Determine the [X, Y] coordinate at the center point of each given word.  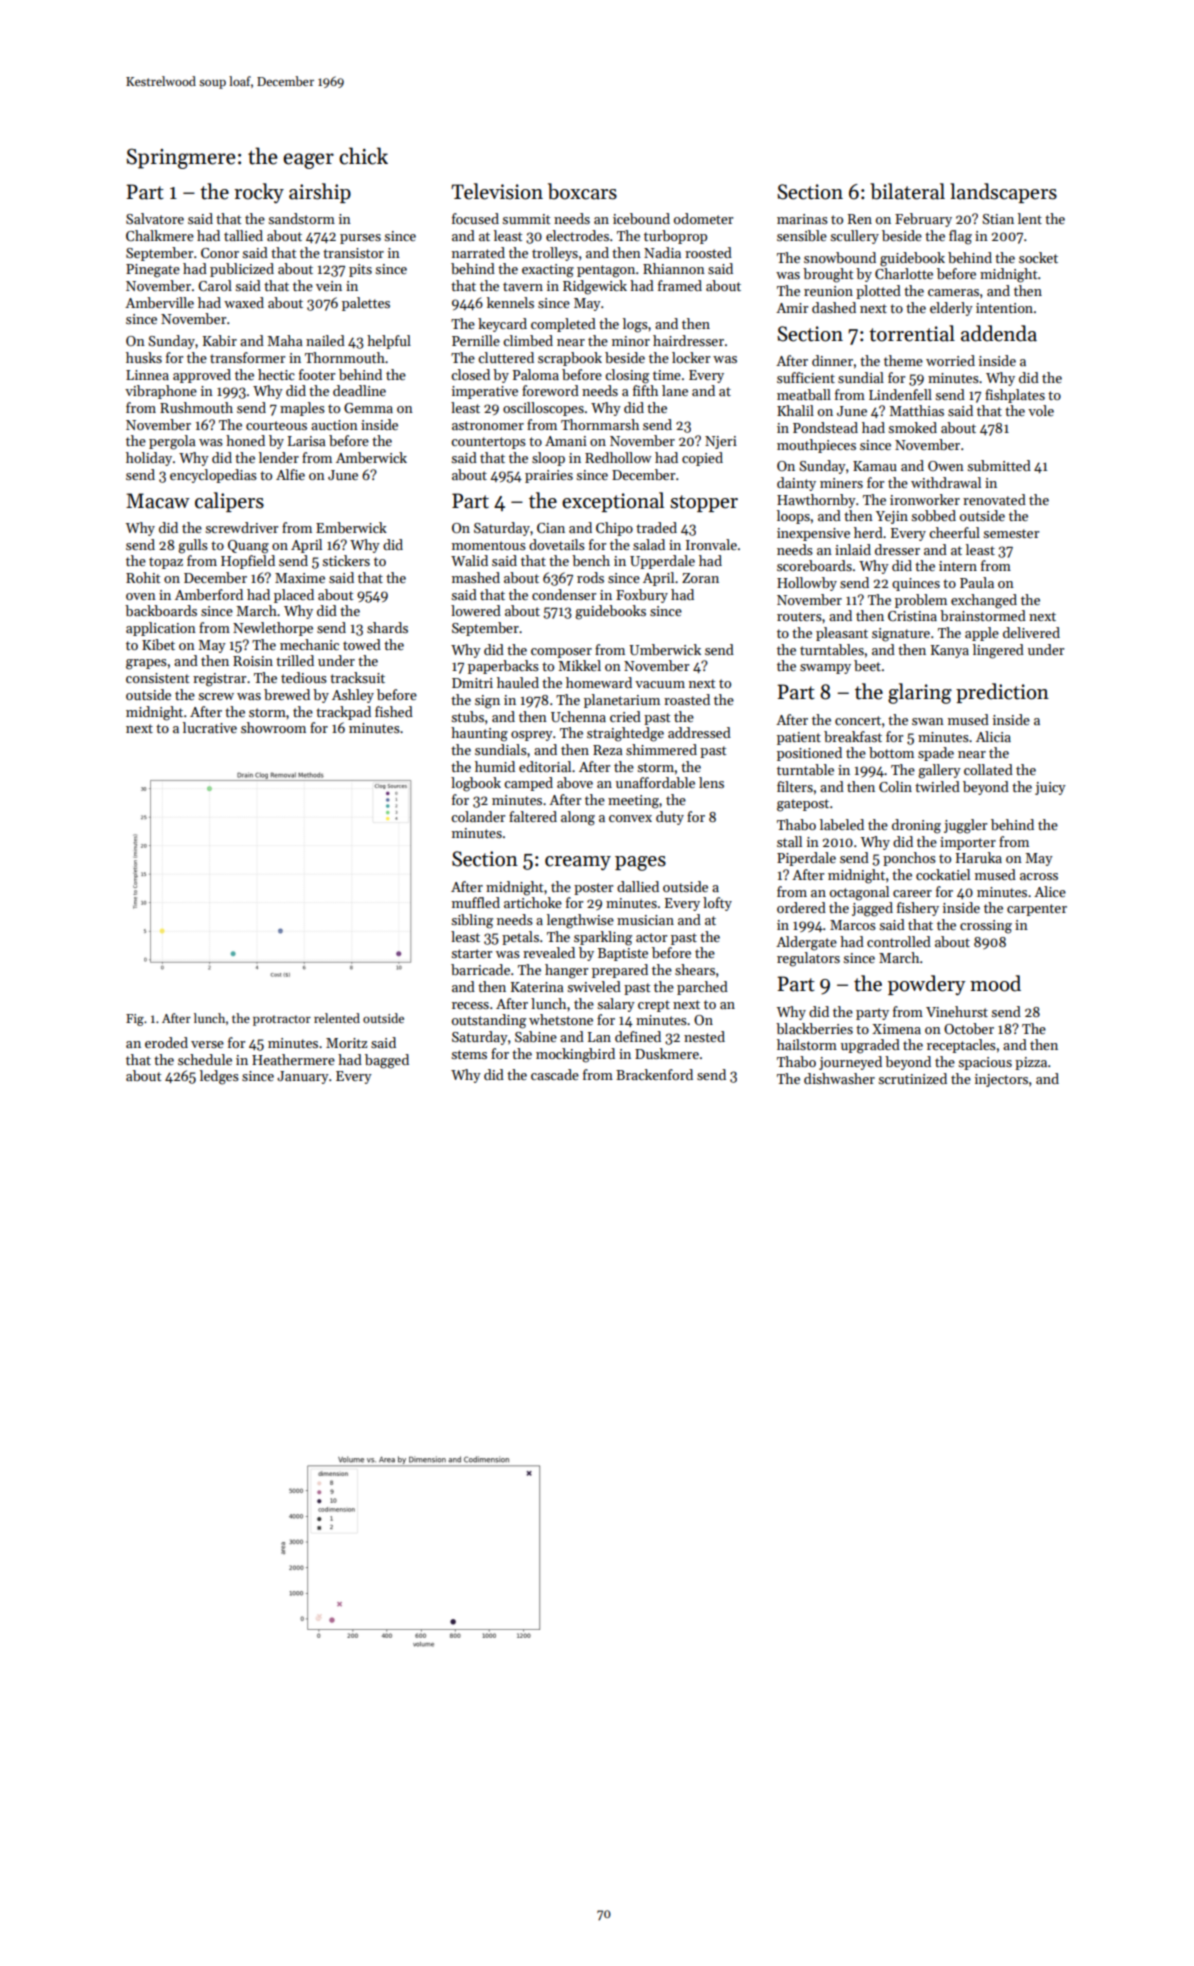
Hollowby [807, 584]
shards [387, 627]
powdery [927, 985]
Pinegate [153, 271]
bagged [387, 1061]
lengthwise [580, 921]
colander [478, 816]
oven [141, 596]
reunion [828, 291]
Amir [792, 308]
